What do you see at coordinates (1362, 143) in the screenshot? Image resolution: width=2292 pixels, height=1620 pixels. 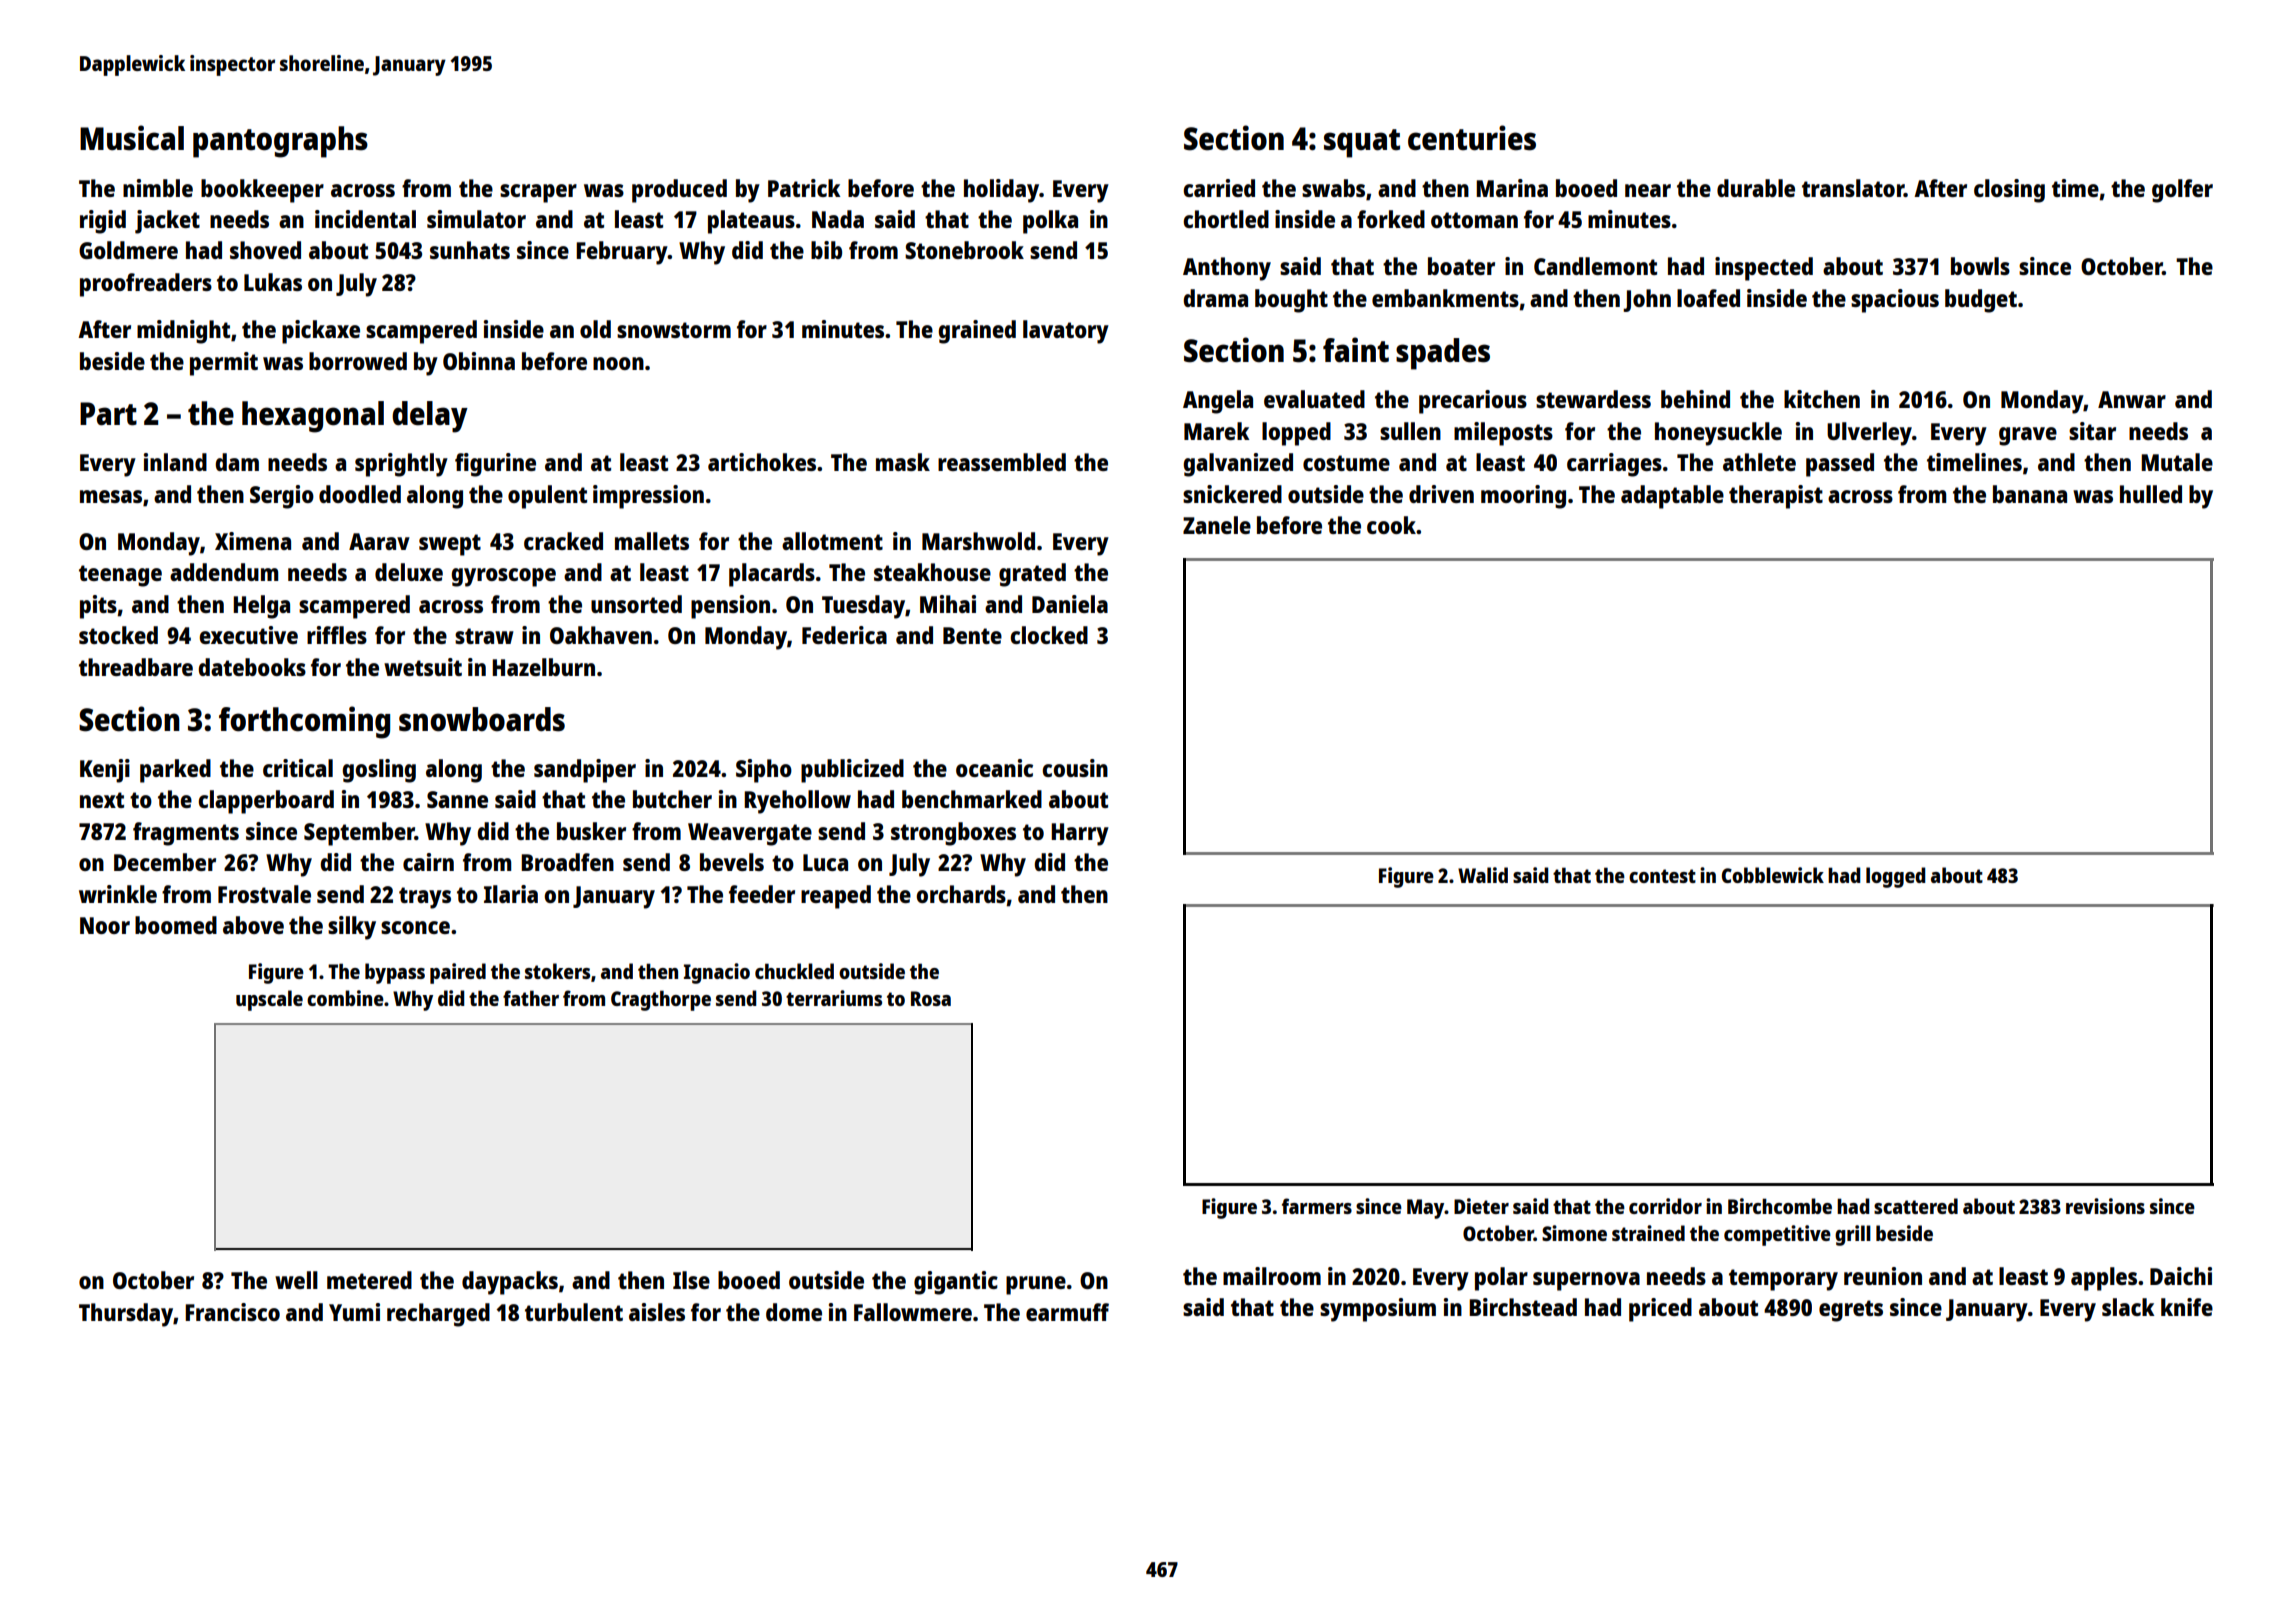 I see `squat` at bounding box center [1362, 143].
